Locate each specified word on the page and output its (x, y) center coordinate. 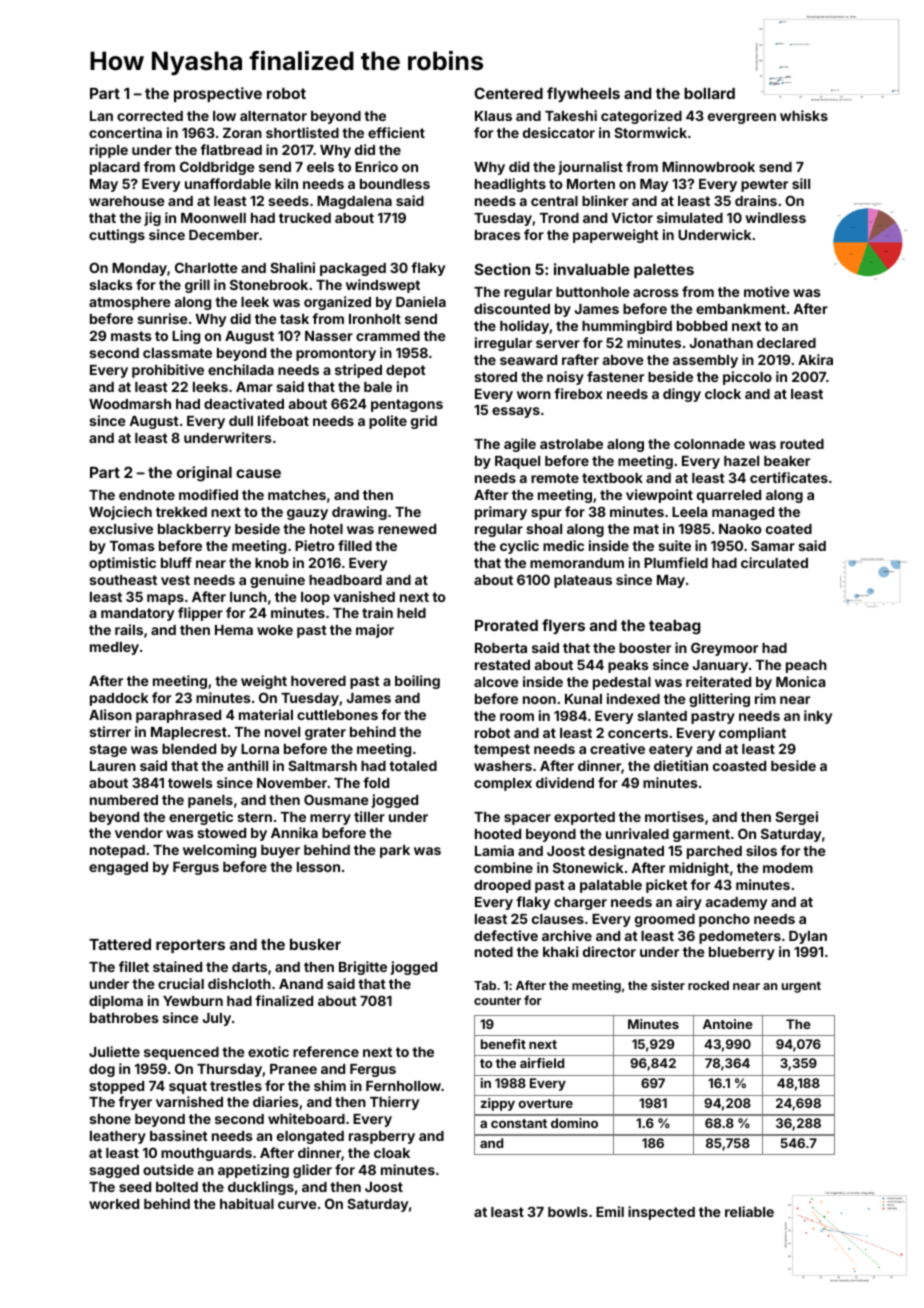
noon (539, 700)
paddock (119, 699)
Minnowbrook (708, 166)
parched (714, 852)
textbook (612, 478)
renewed (407, 529)
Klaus (493, 116)
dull (241, 421)
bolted (177, 1187)
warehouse (127, 201)
